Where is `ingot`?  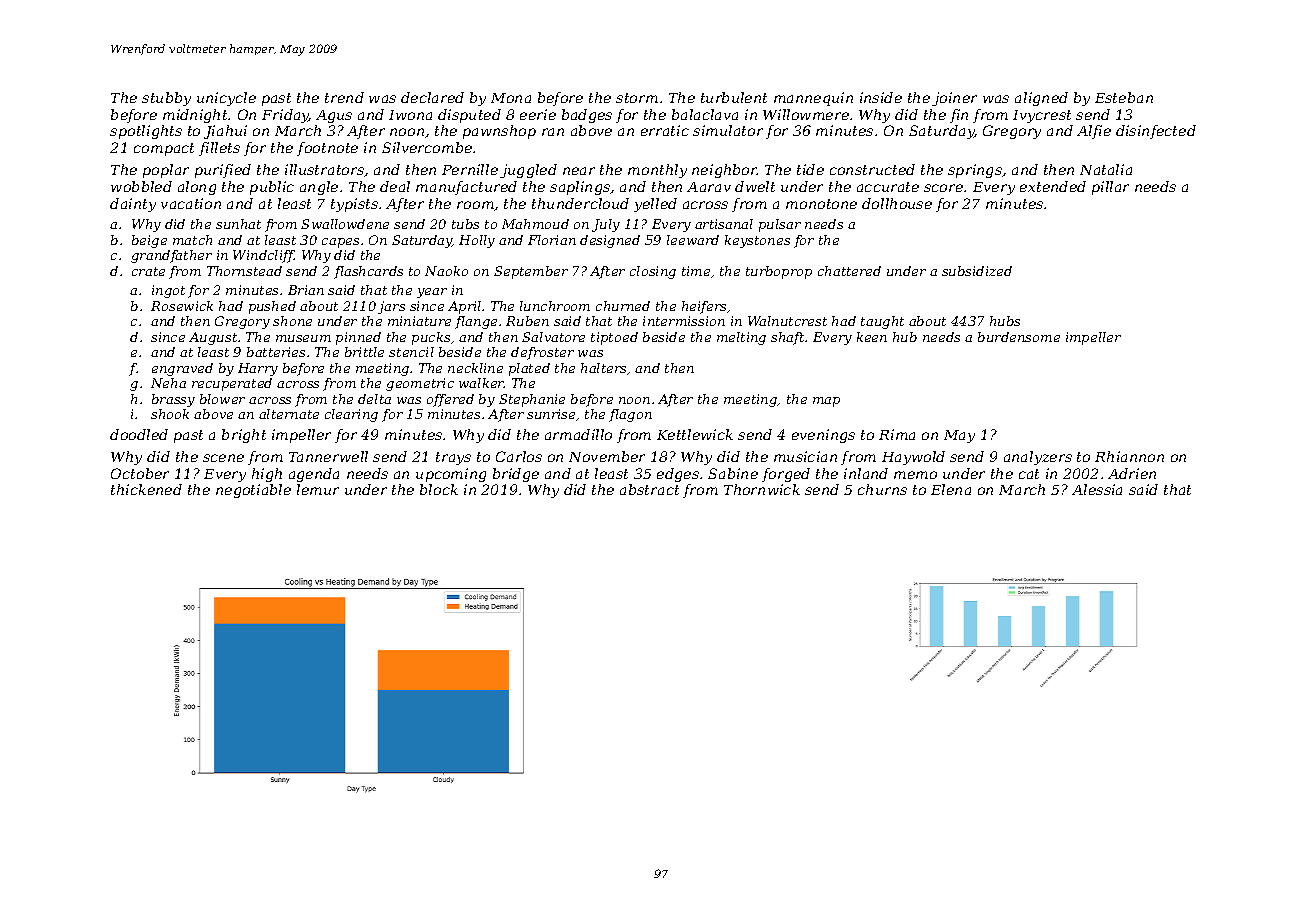
ingot is located at coordinates (168, 291).
